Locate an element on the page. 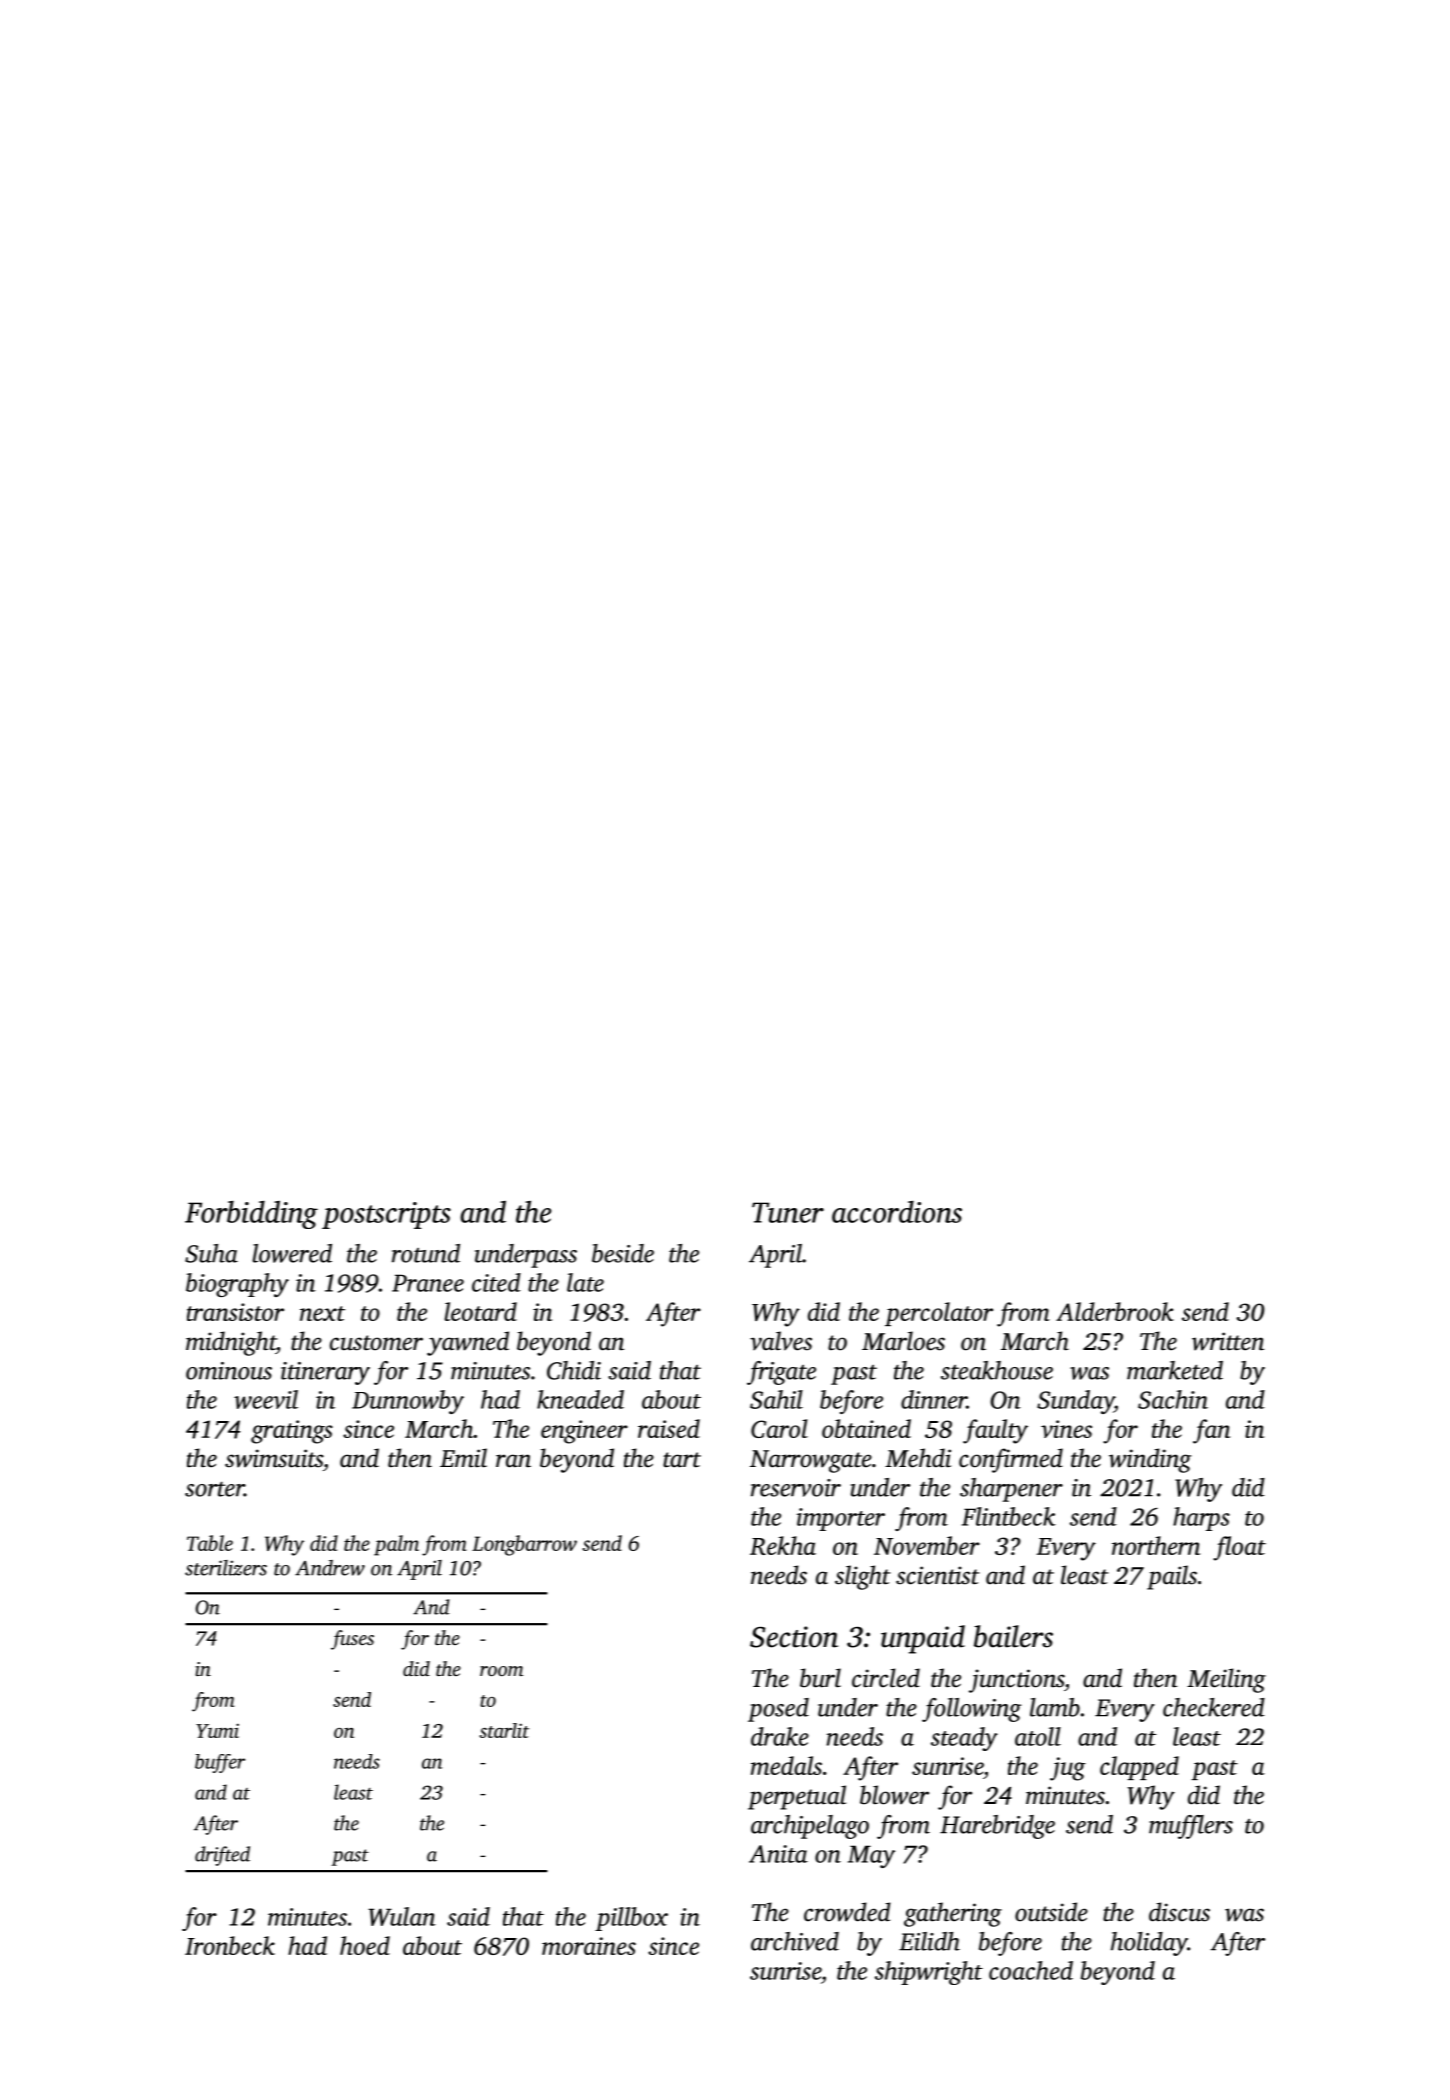 The height and width of the document is (2100, 1450). postscripts is located at coordinates (386, 1215).
